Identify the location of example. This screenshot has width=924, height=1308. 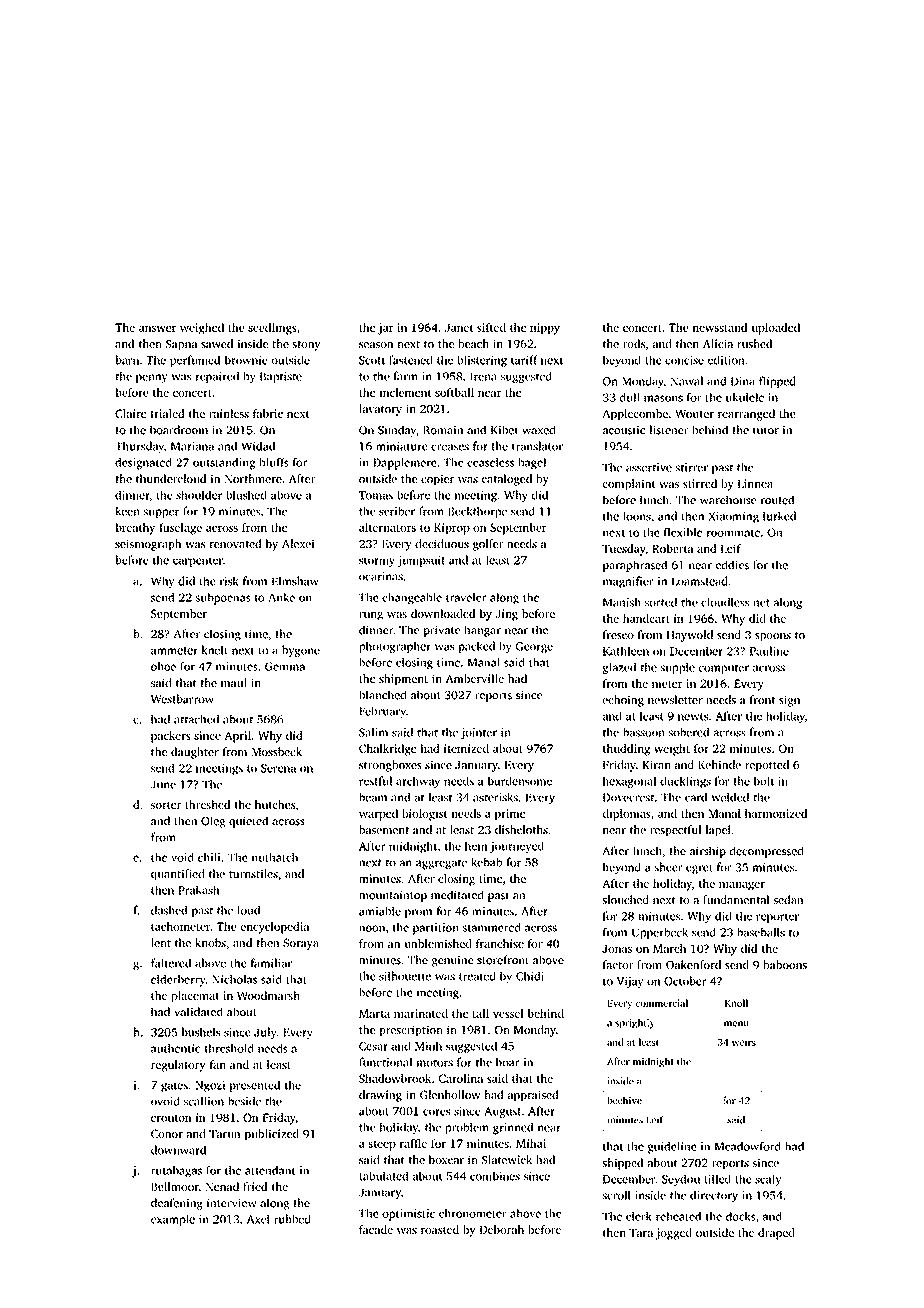
(173, 1220).
